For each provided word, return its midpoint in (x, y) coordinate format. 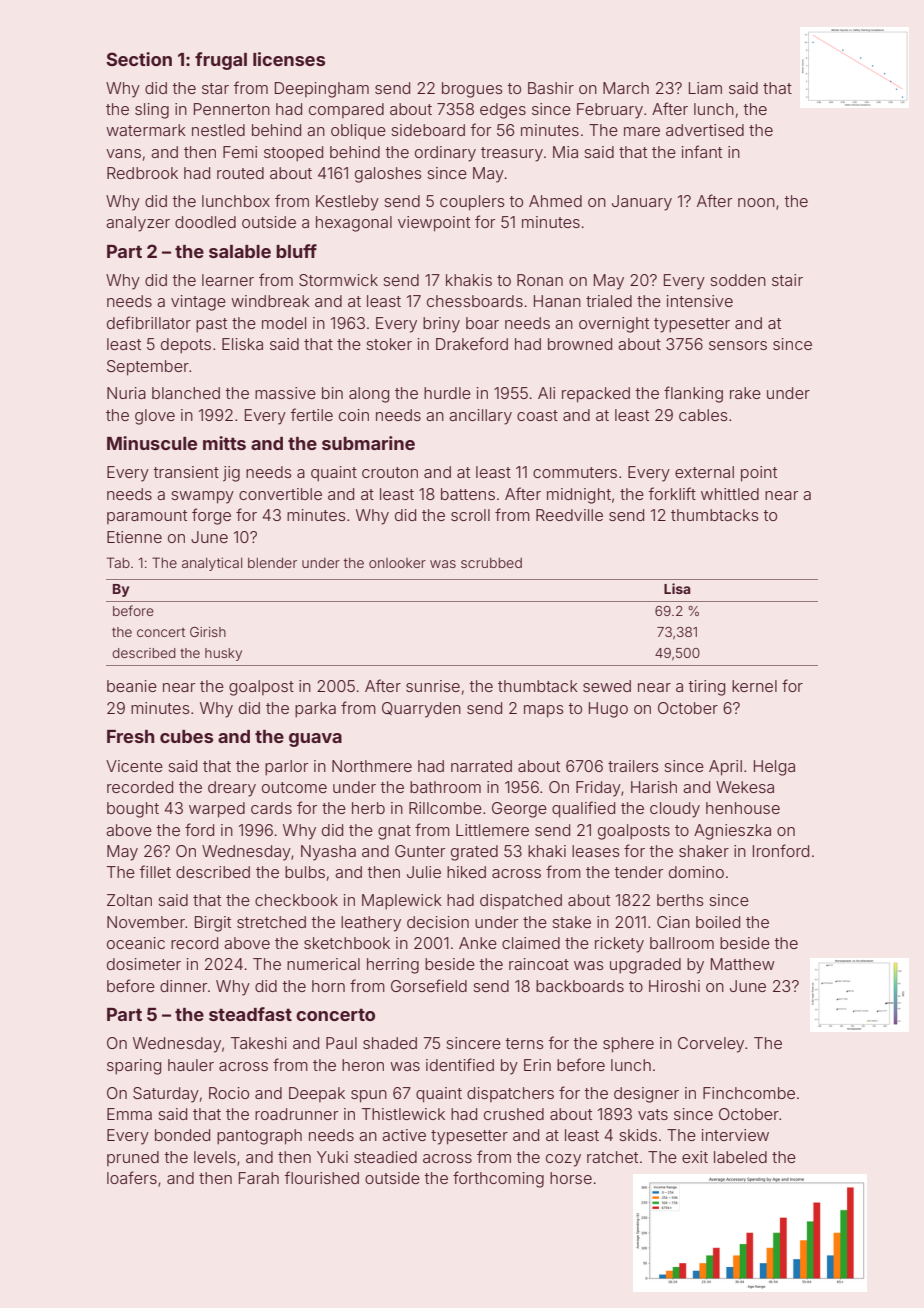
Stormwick (338, 280)
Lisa (677, 588)
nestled (218, 130)
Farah (259, 1178)
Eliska (242, 344)
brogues (472, 90)
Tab (118, 562)
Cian (673, 922)
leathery (371, 924)
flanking (693, 394)
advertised (705, 130)
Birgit (213, 924)
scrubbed (491, 563)
